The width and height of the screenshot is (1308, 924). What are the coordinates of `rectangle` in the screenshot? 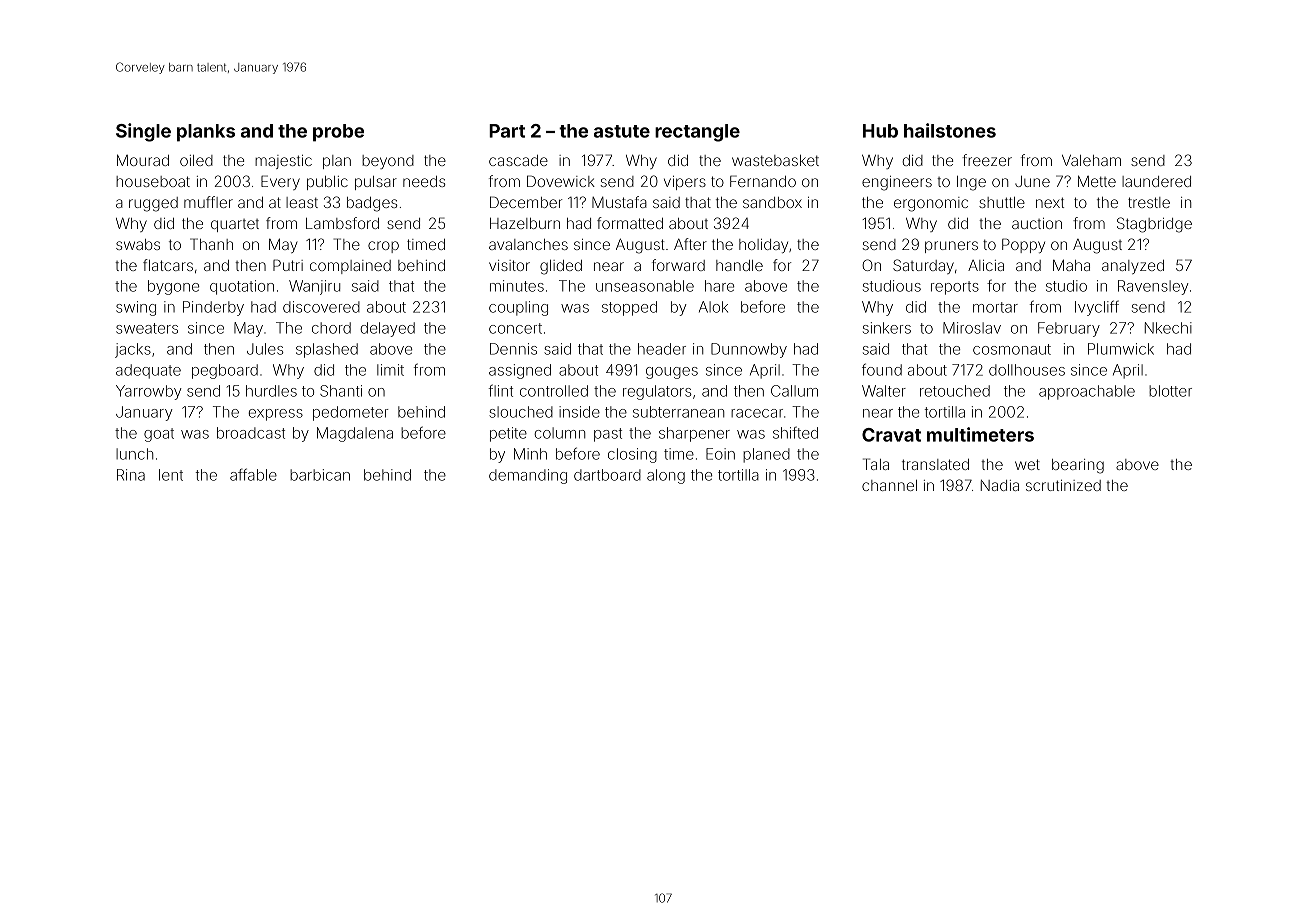 It's located at (697, 133).
